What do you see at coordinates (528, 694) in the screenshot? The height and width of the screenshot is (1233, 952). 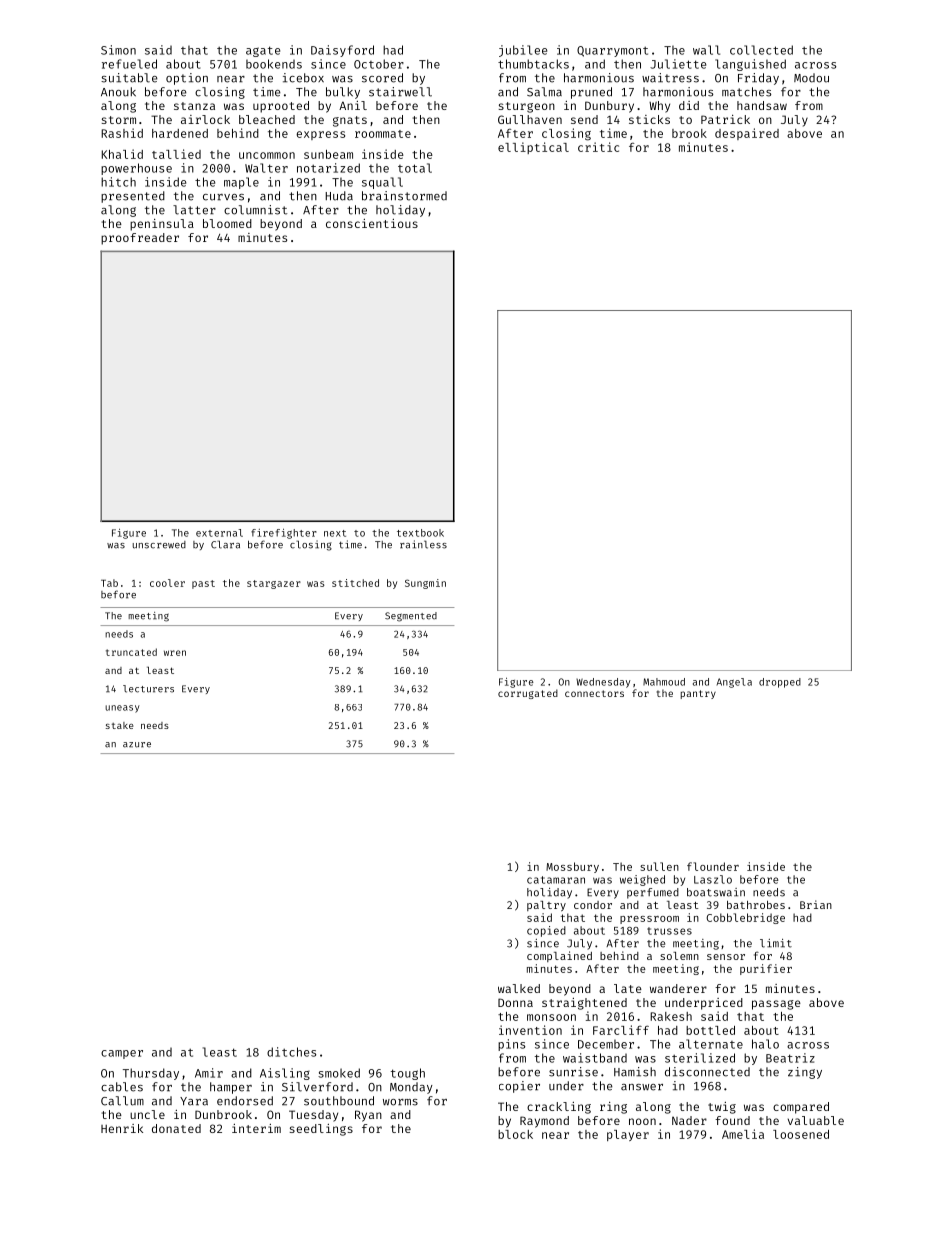 I see `corrugated` at bounding box center [528, 694].
